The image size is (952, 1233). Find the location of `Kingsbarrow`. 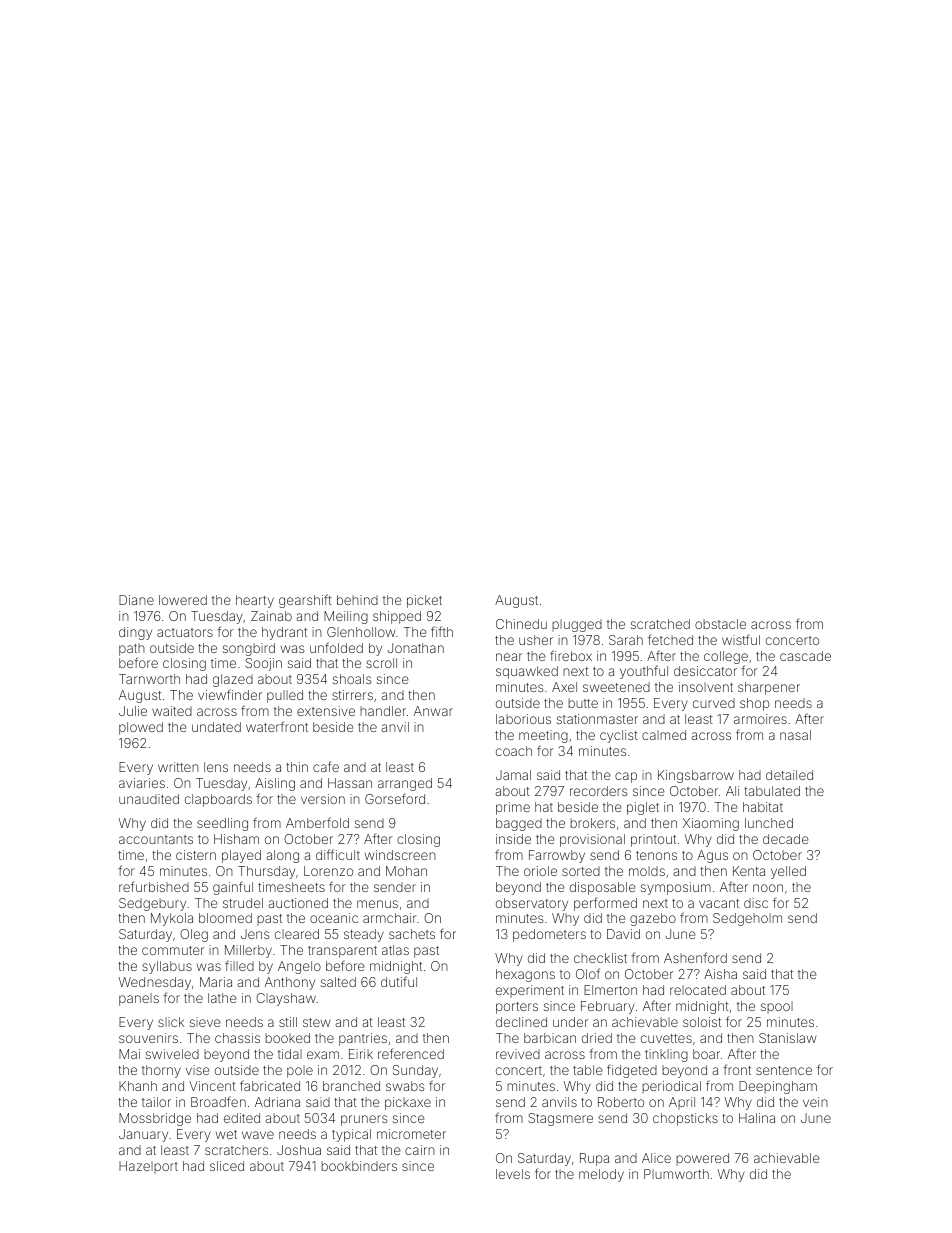

Kingsbarrow is located at coordinates (696, 776).
